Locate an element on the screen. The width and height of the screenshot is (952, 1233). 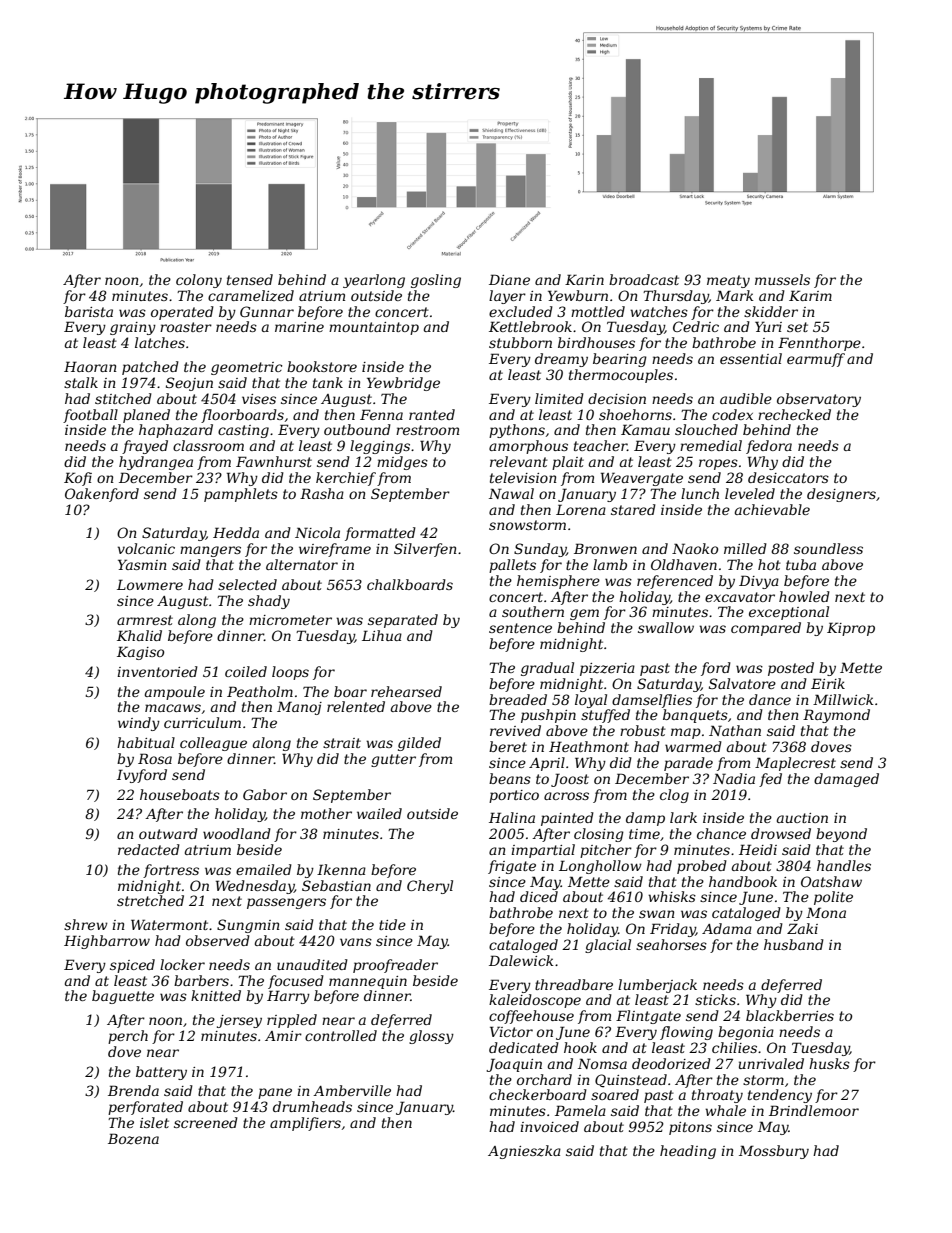
Bozena is located at coordinates (133, 1139).
